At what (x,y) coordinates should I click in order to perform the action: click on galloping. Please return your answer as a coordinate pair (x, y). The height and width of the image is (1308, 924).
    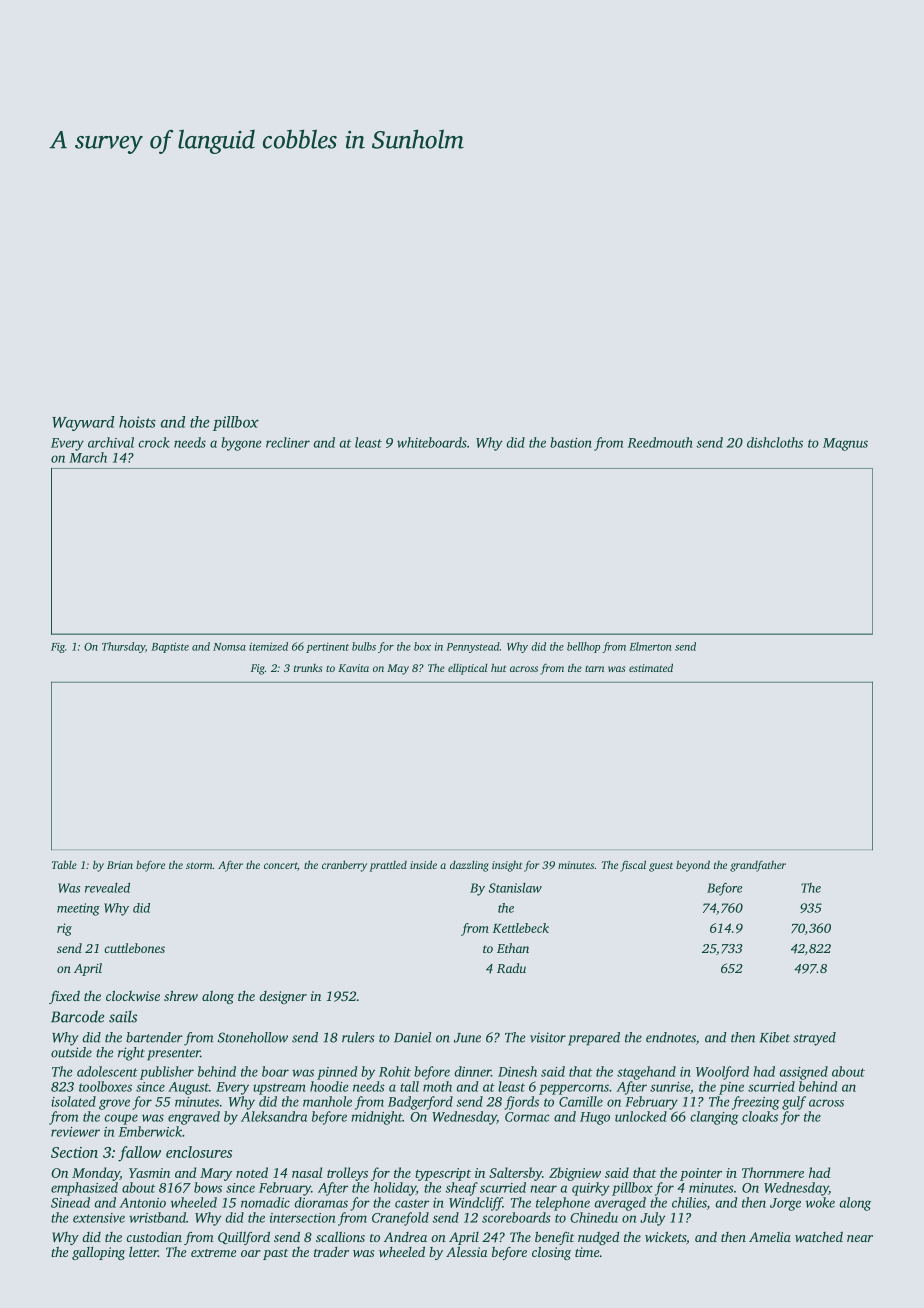
    Looking at the image, I should click on (98, 1253).
